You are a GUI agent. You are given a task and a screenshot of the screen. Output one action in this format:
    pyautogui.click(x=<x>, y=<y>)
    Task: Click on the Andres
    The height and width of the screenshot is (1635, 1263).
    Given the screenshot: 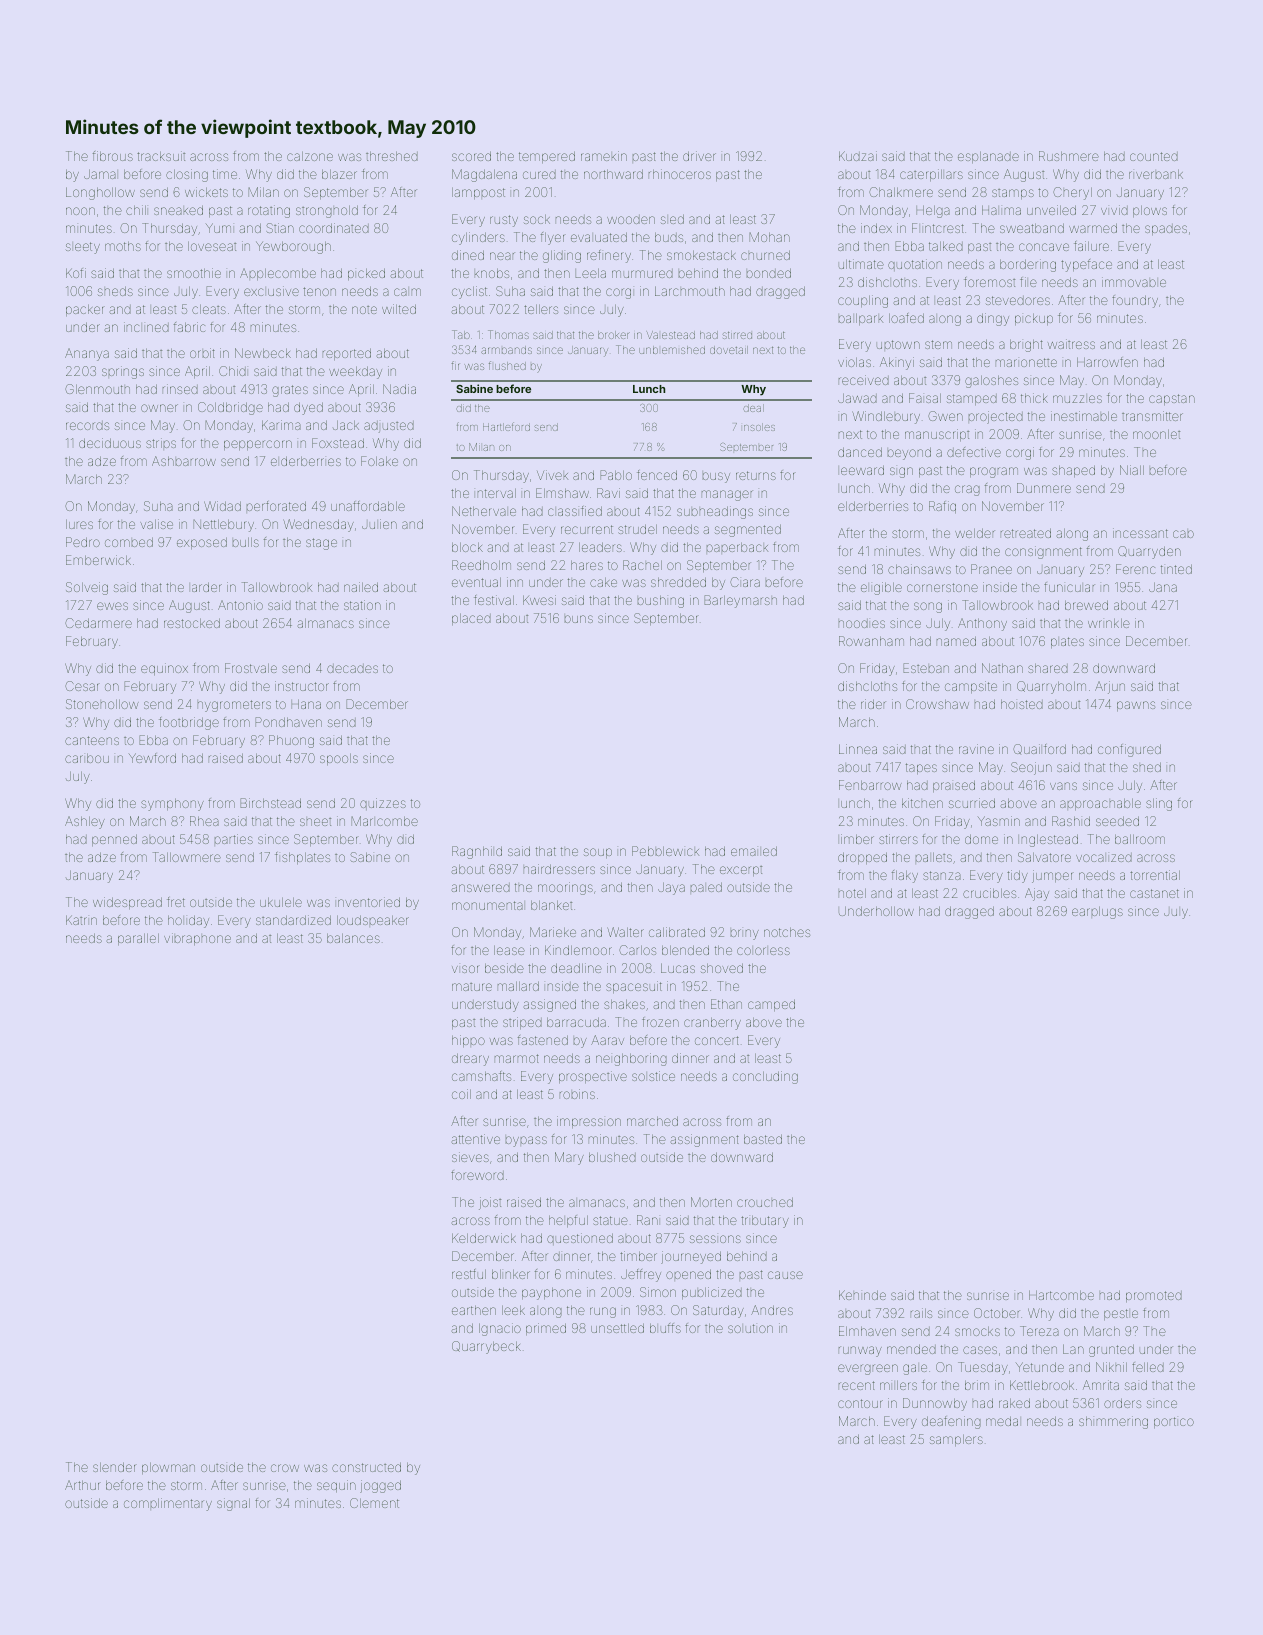 What is the action you would take?
    pyautogui.click(x=772, y=1310)
